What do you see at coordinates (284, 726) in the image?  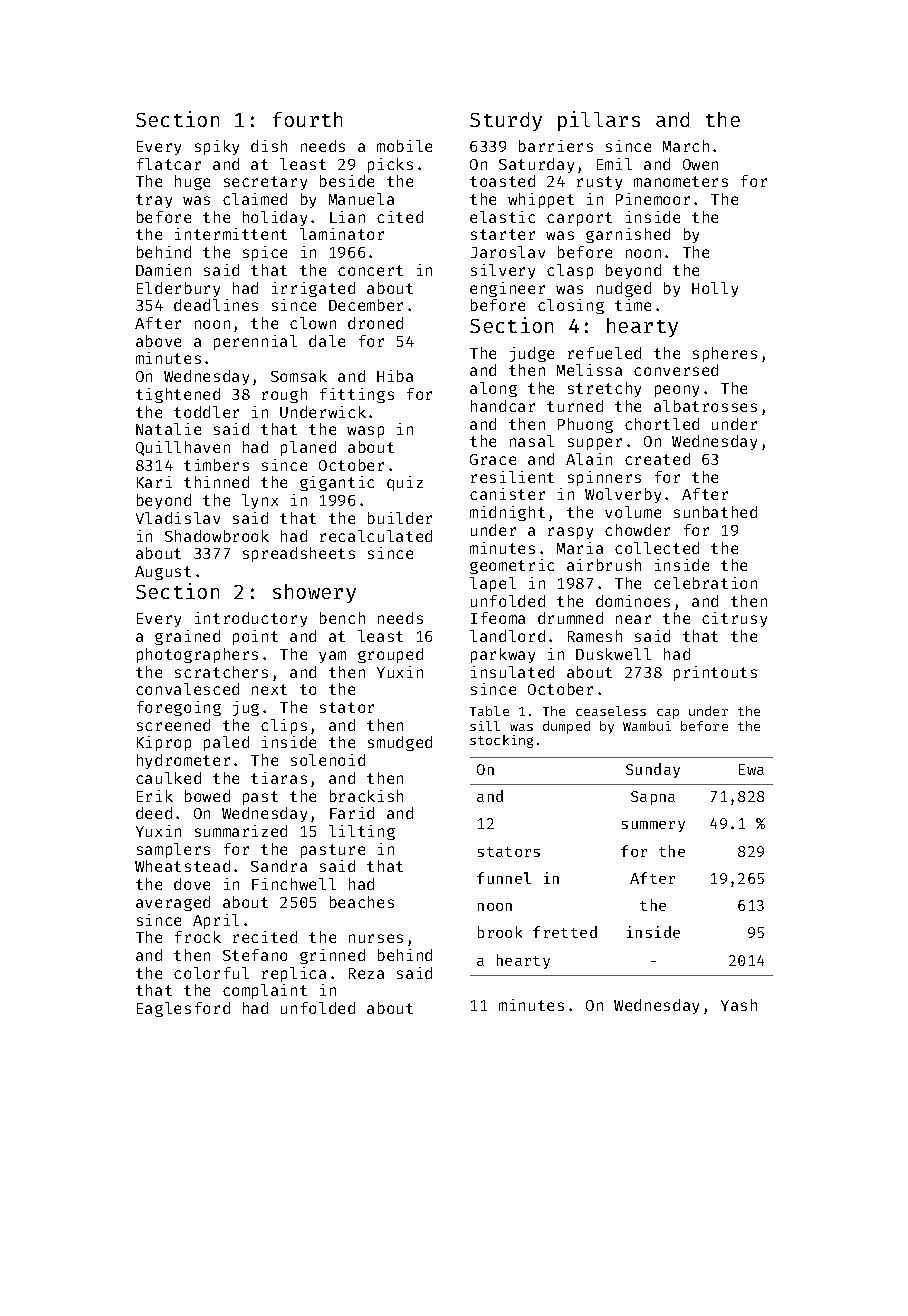 I see `clips` at bounding box center [284, 726].
